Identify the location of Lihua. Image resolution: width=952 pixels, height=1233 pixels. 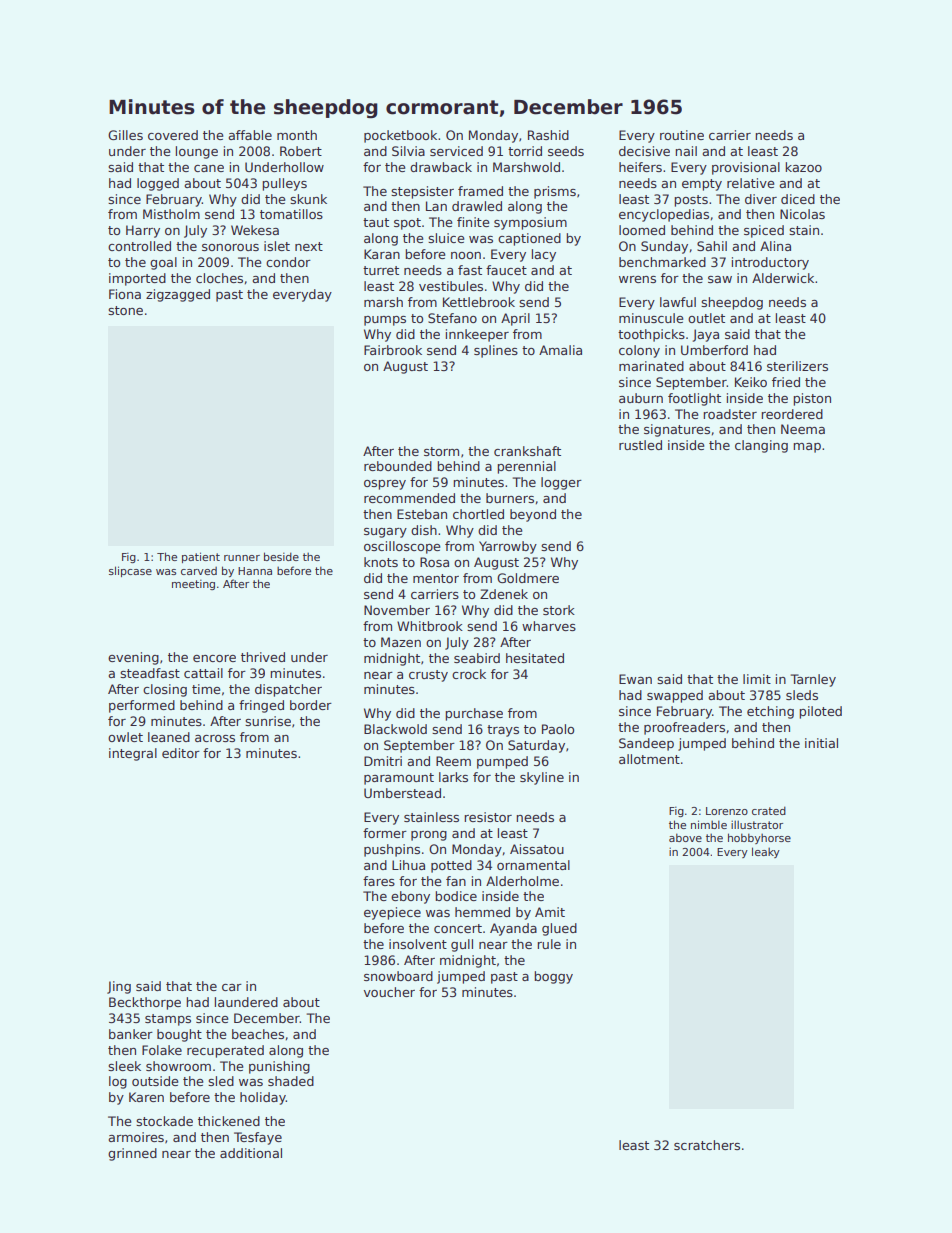
(408, 865).
